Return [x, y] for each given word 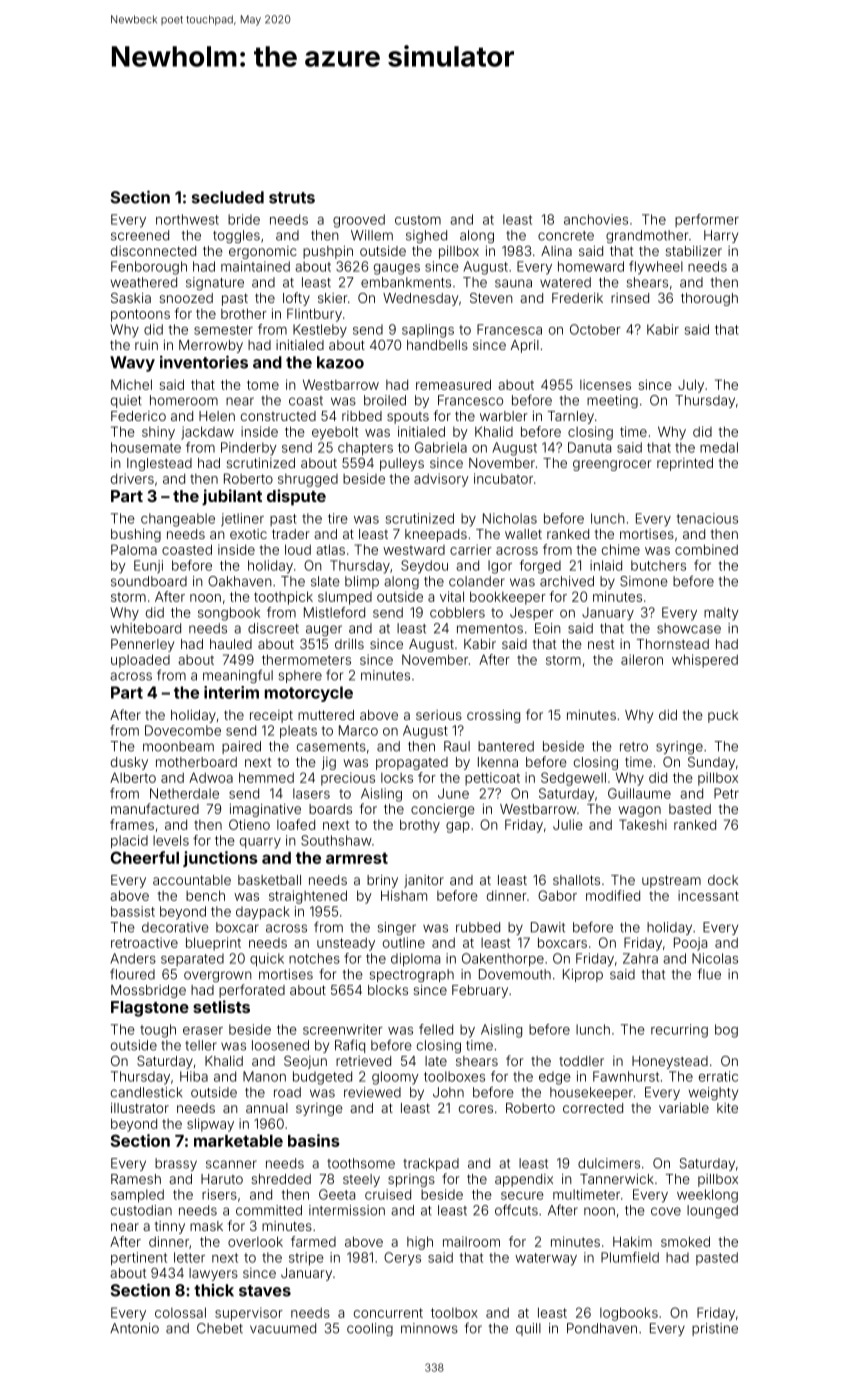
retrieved [363, 1061]
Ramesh [136, 1179]
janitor [424, 881]
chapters [365, 449]
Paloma [134, 549]
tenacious [707, 518]
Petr [726, 793]
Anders [133, 958]
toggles [236, 236]
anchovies [596, 219]
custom [418, 220]
